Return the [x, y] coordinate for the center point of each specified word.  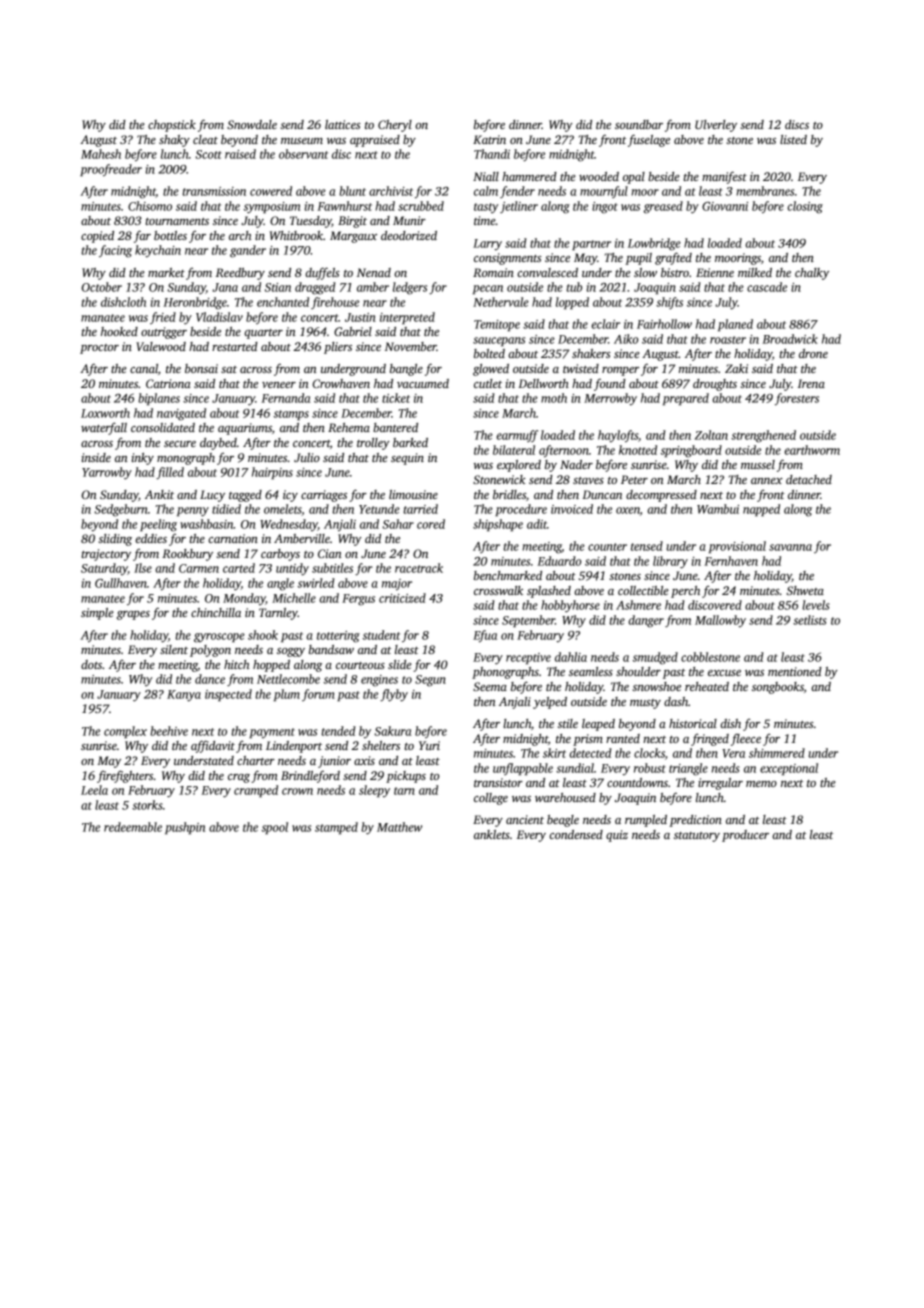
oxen [628, 510]
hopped [271, 666]
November [411, 346]
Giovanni [725, 206]
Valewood [161, 346]
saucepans [499, 341]
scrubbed [421, 206]
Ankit [159, 494]
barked [410, 442]
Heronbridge [195, 303]
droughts [715, 385]
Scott [208, 154]
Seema [490, 686]
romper [620, 371]
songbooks [778, 688]
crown [297, 791]
